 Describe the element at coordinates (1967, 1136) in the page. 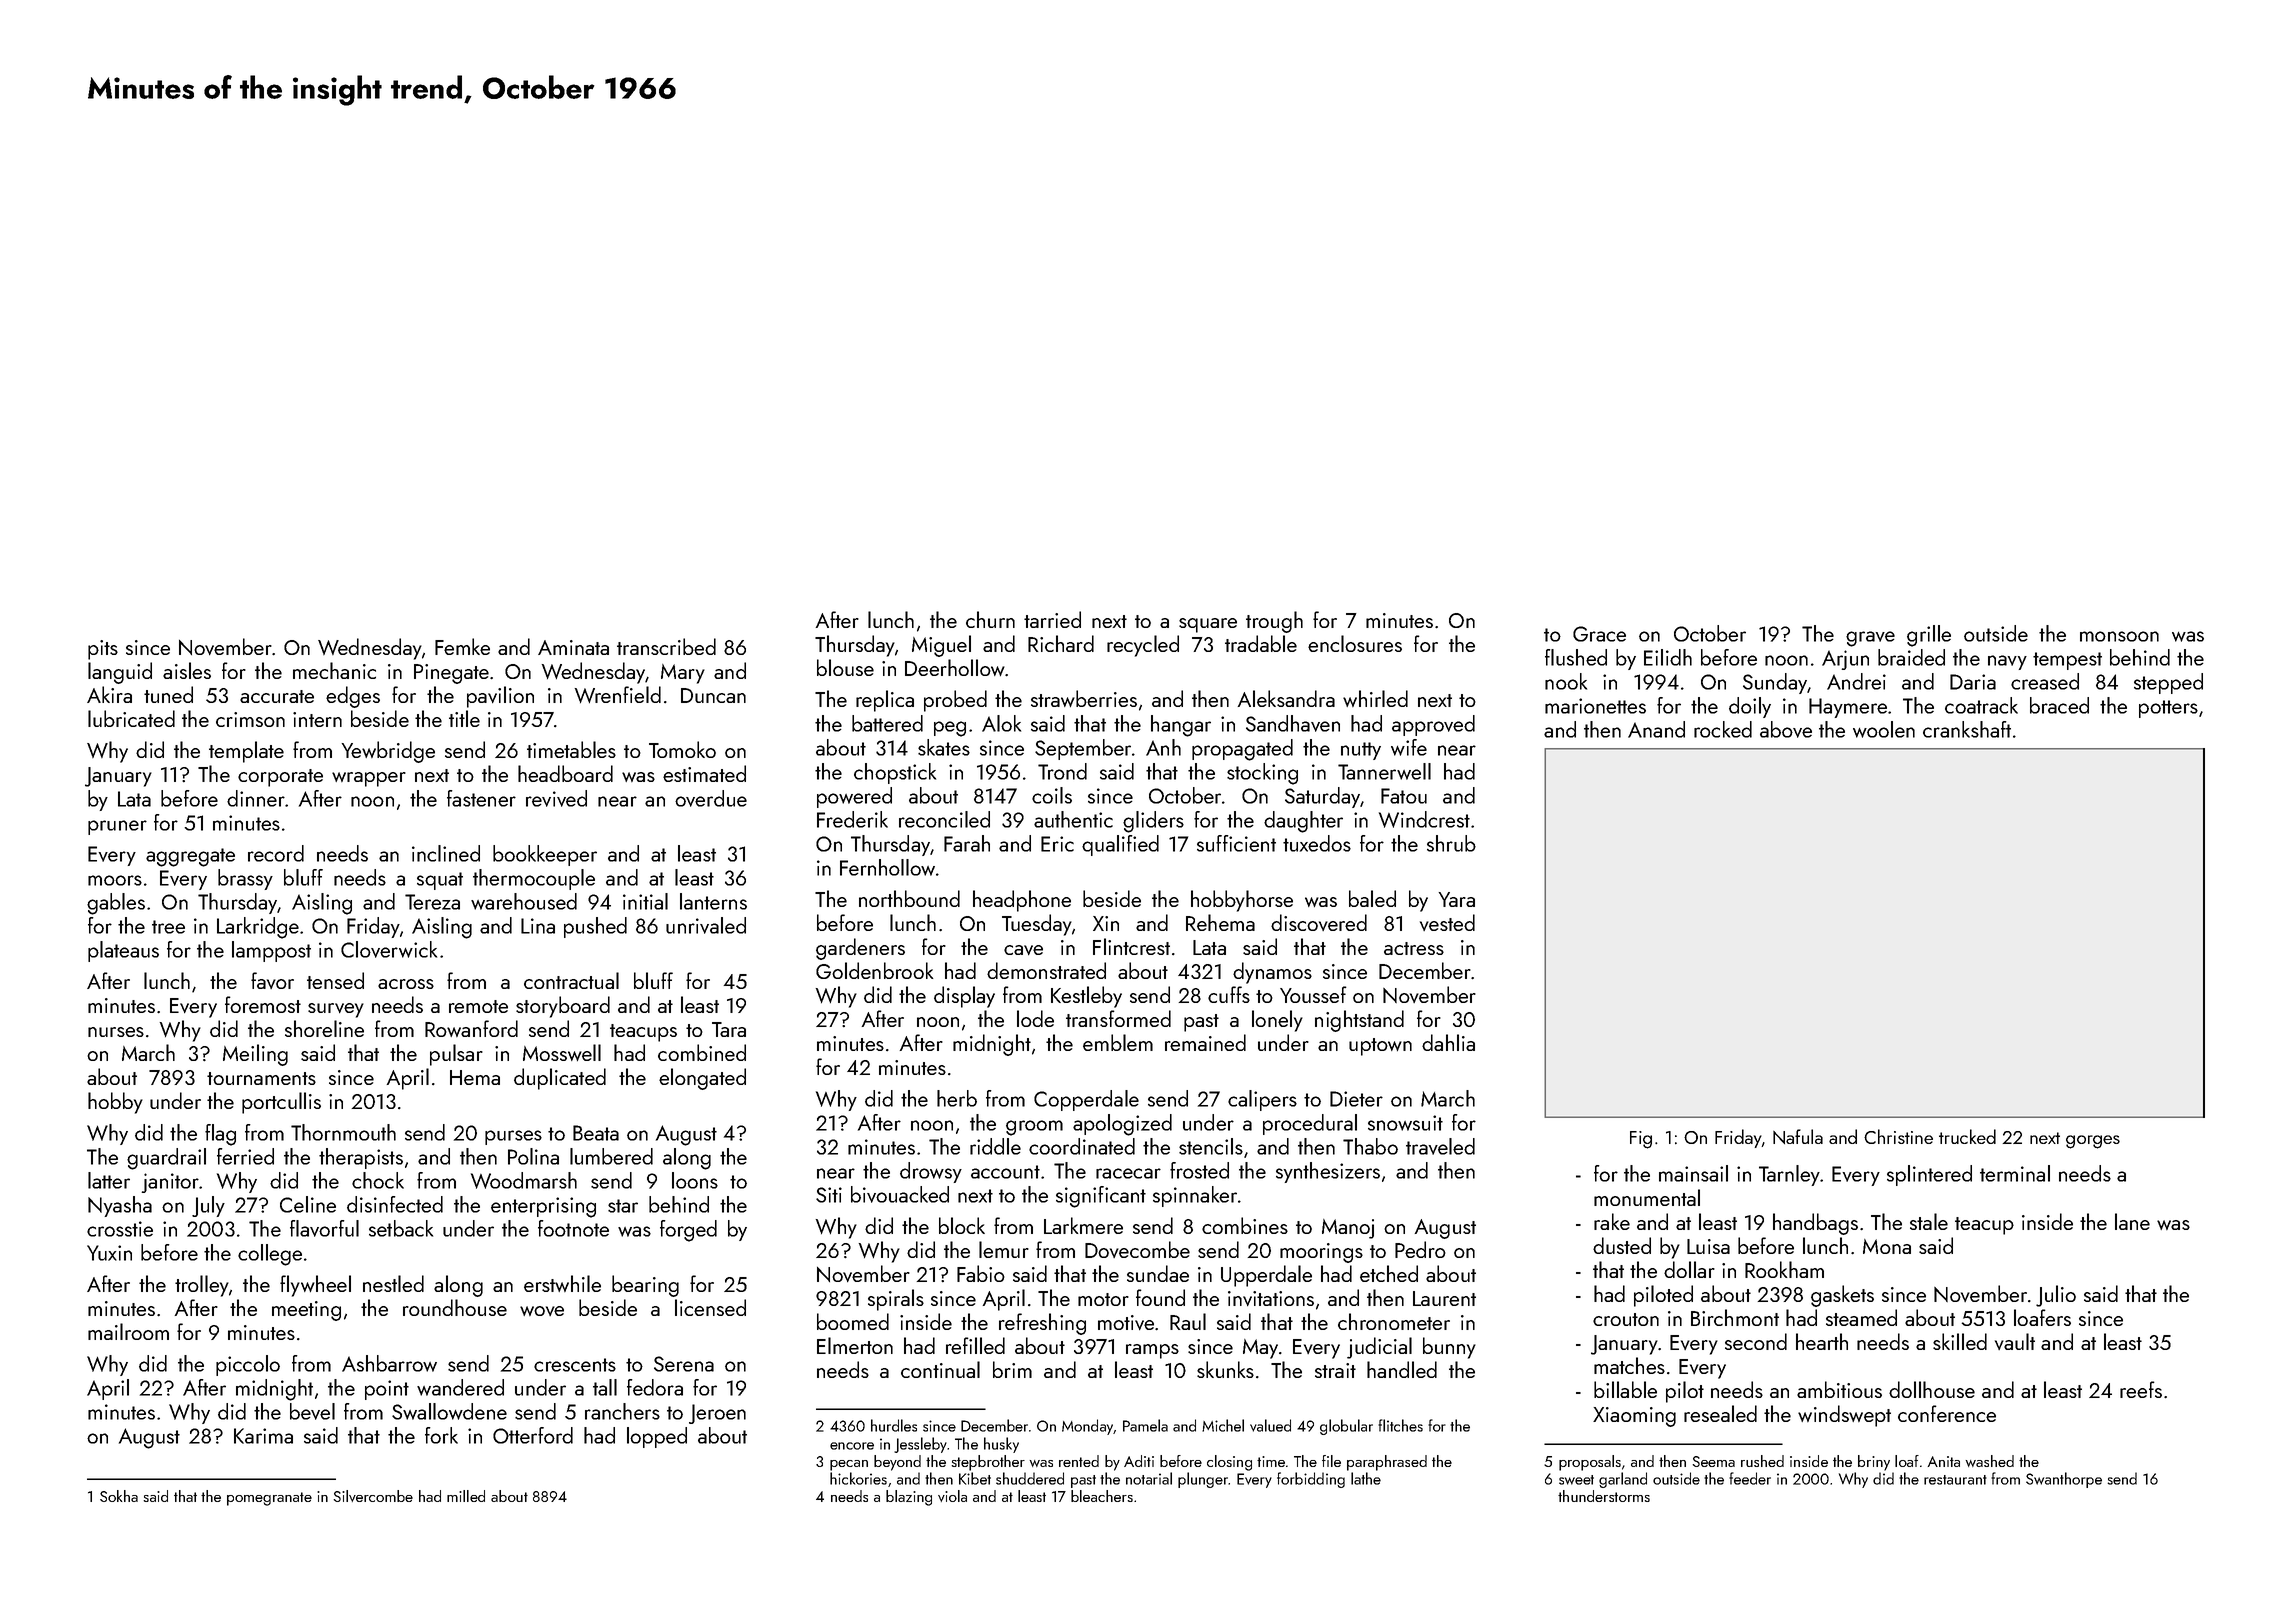

I see `trucked` at that location.
